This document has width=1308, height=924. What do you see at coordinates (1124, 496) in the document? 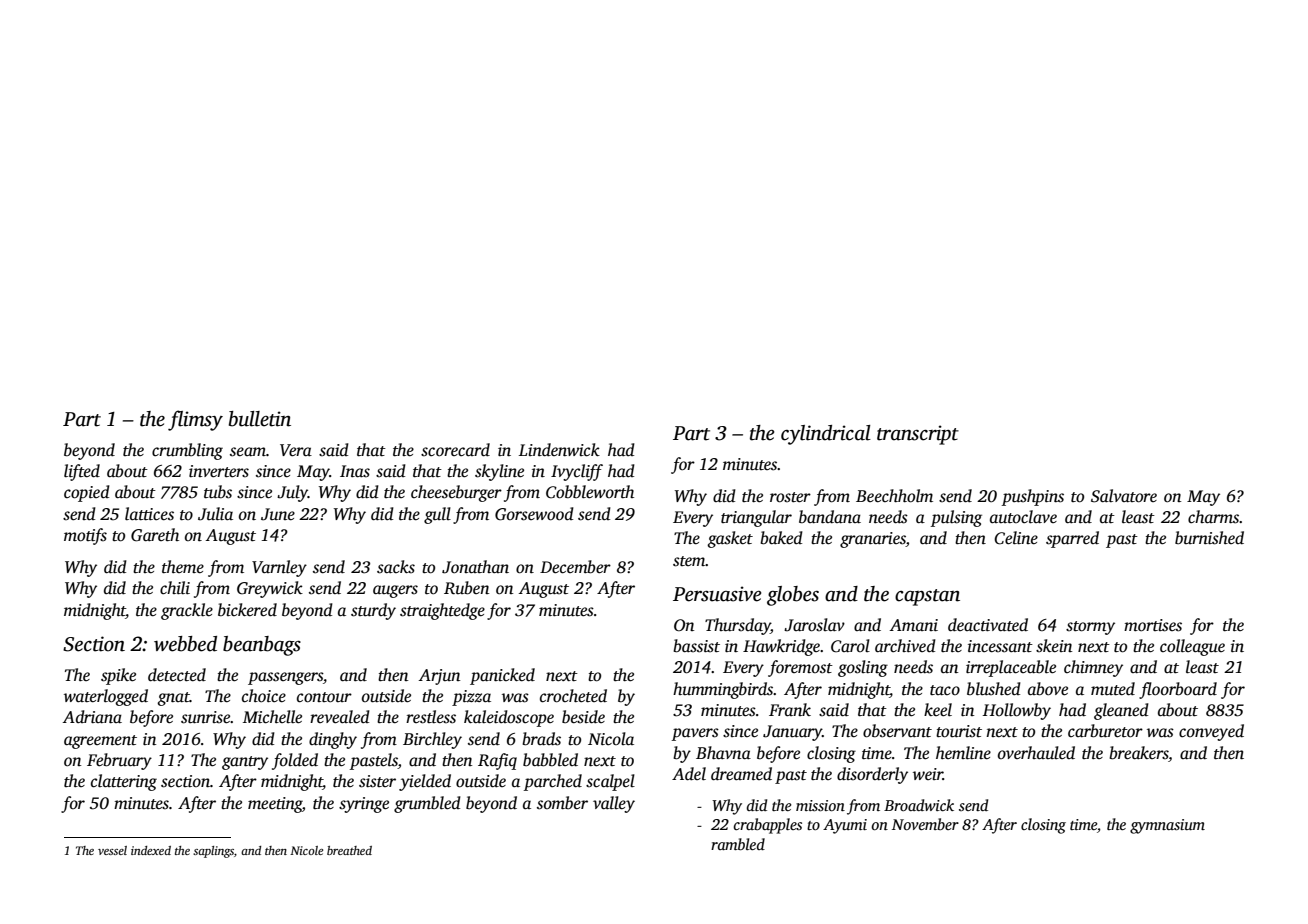
I see `Salvatore` at bounding box center [1124, 496].
